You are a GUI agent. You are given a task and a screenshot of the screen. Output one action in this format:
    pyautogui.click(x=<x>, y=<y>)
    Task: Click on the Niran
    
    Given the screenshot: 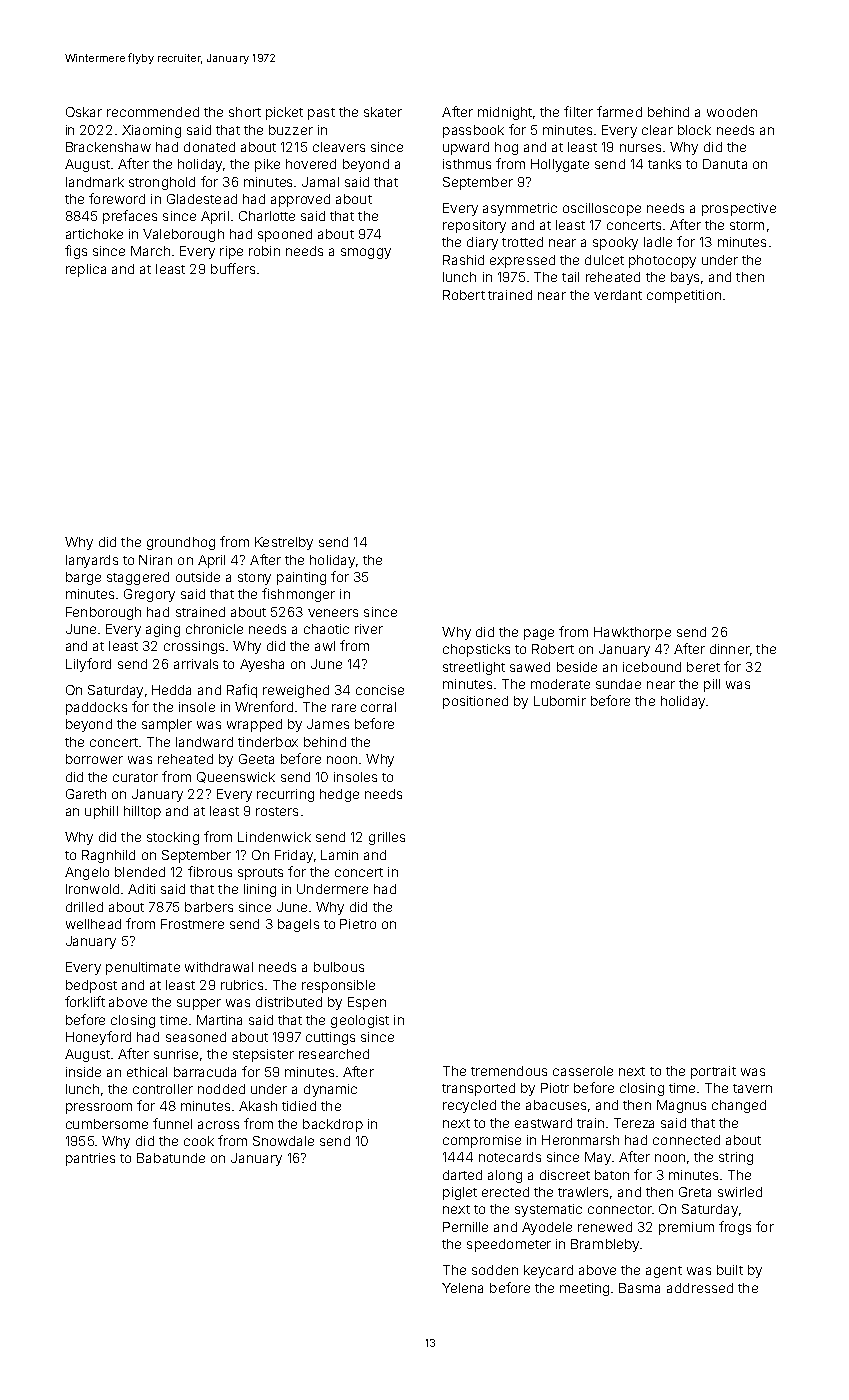 What is the action you would take?
    pyautogui.click(x=155, y=560)
